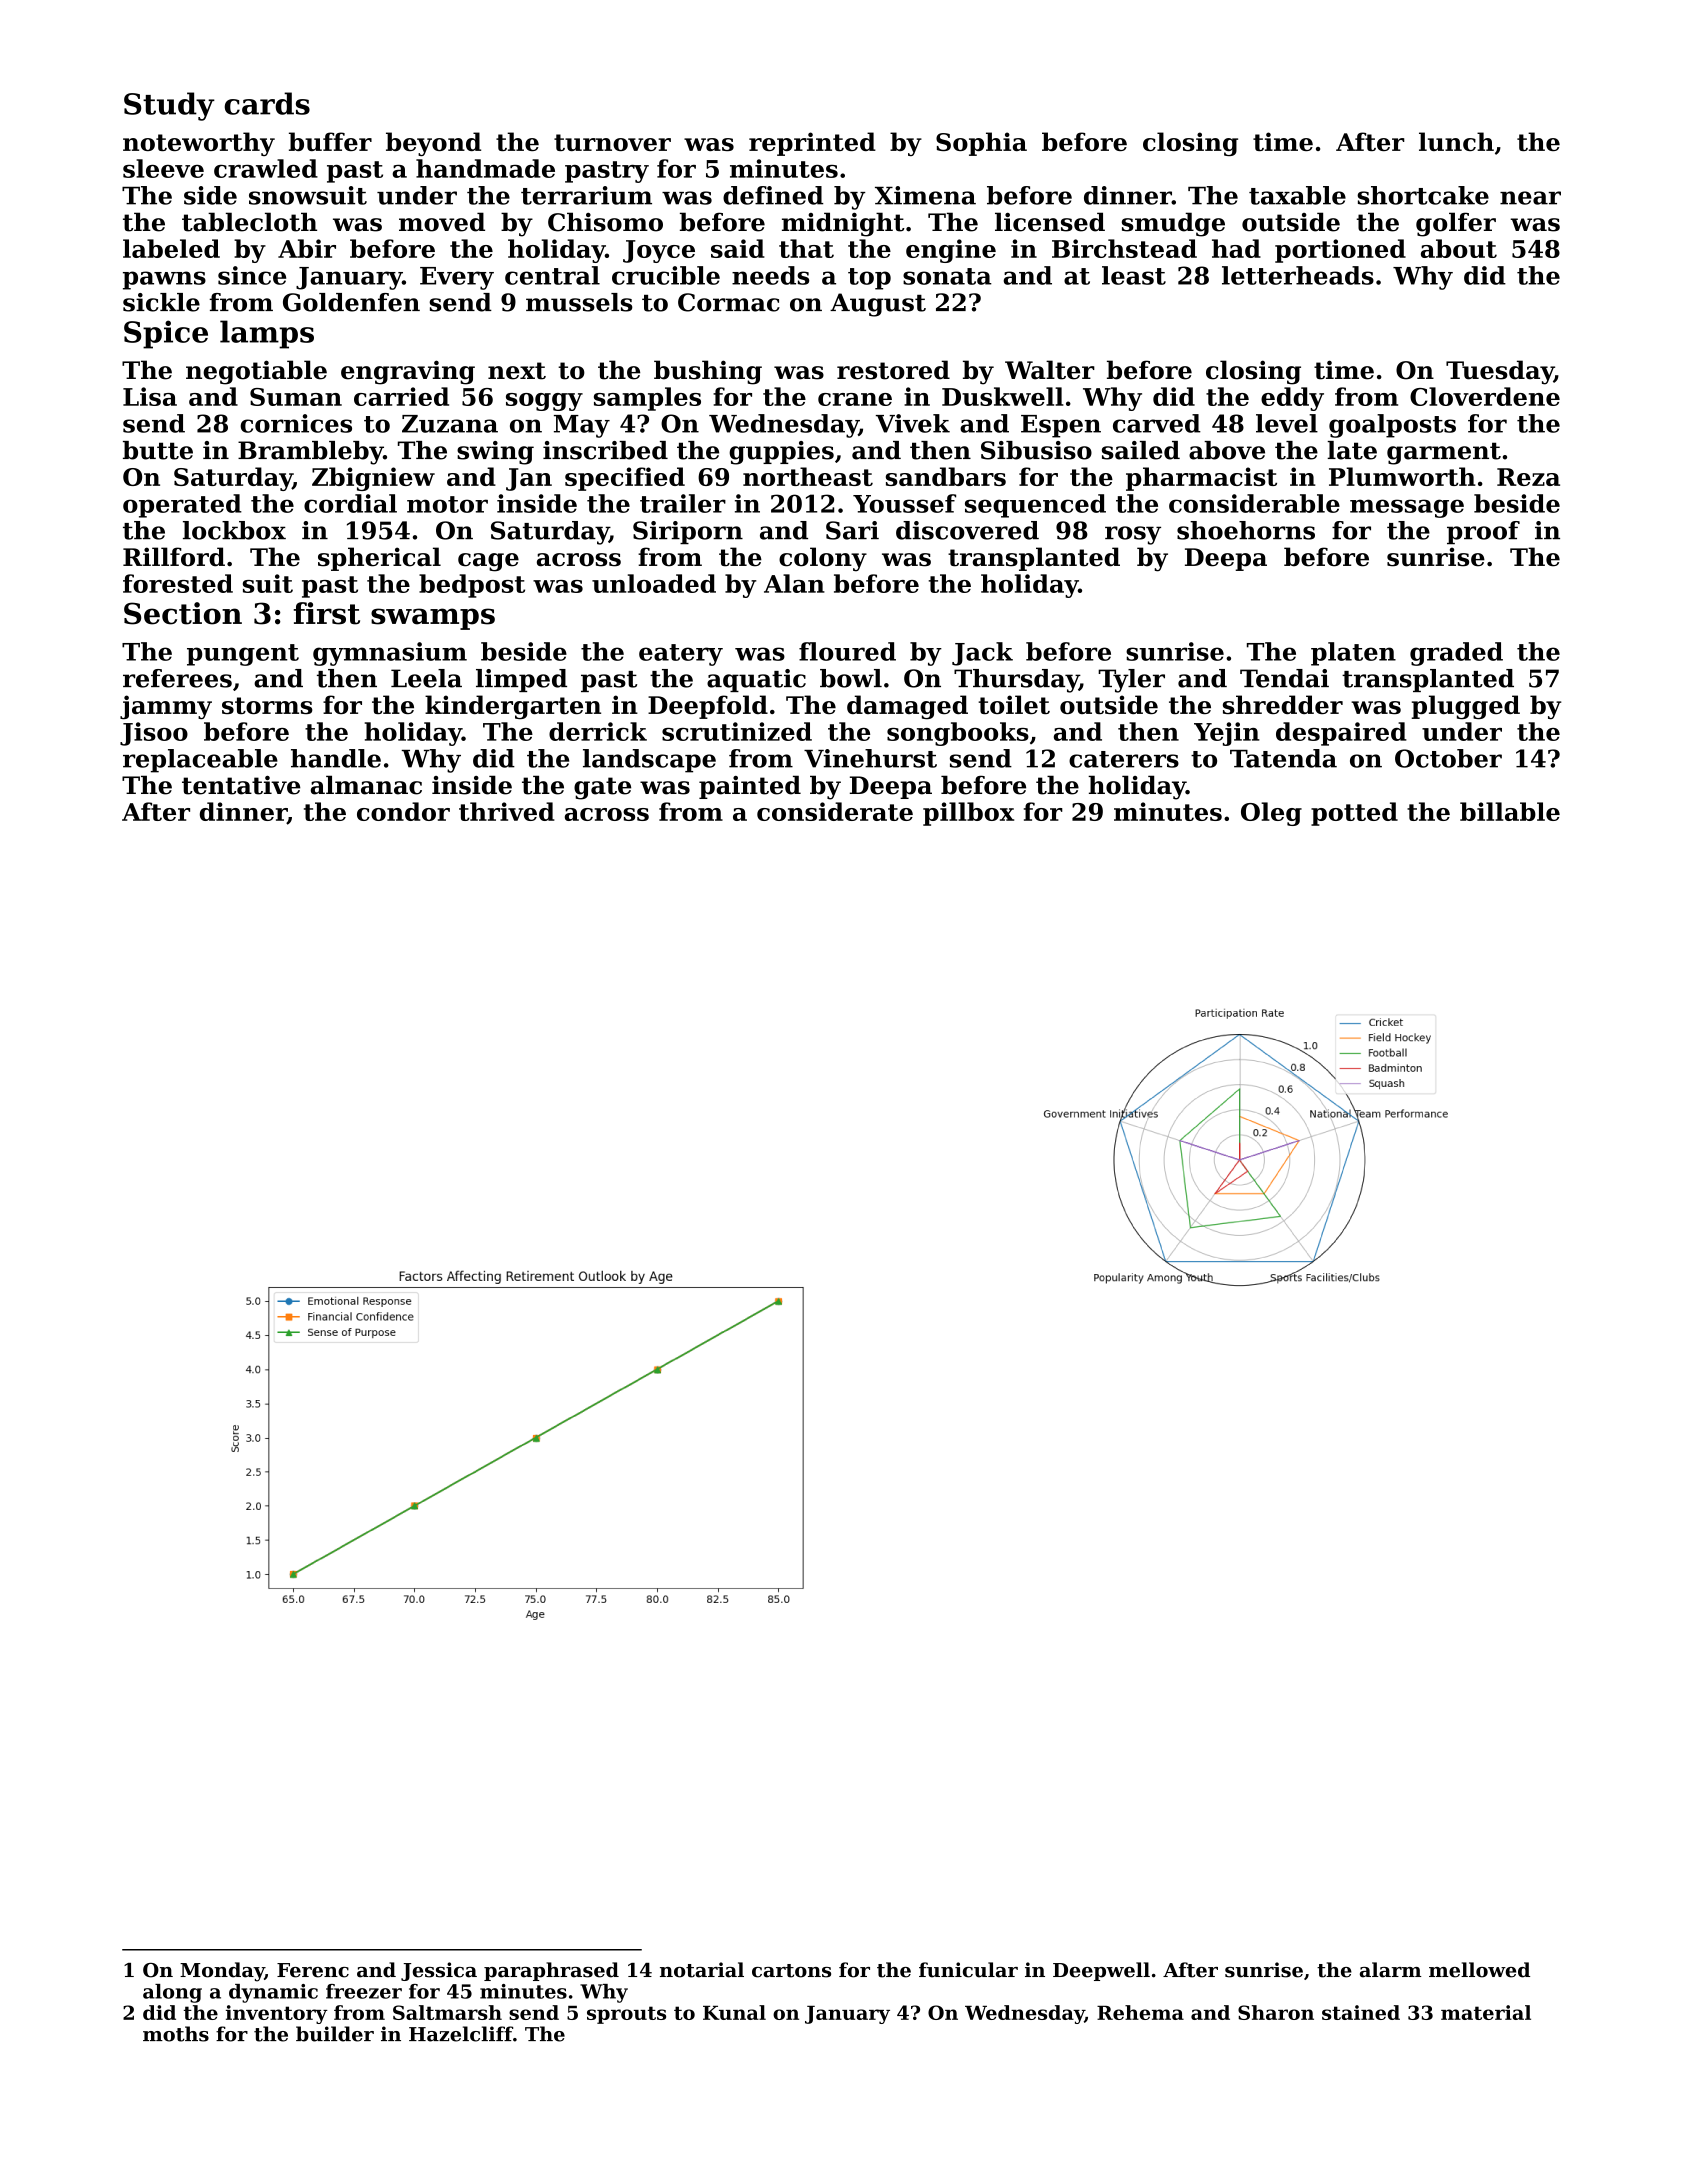 The height and width of the document is (2178, 1683). What do you see at coordinates (968, 814) in the document?
I see `pillbox` at bounding box center [968, 814].
